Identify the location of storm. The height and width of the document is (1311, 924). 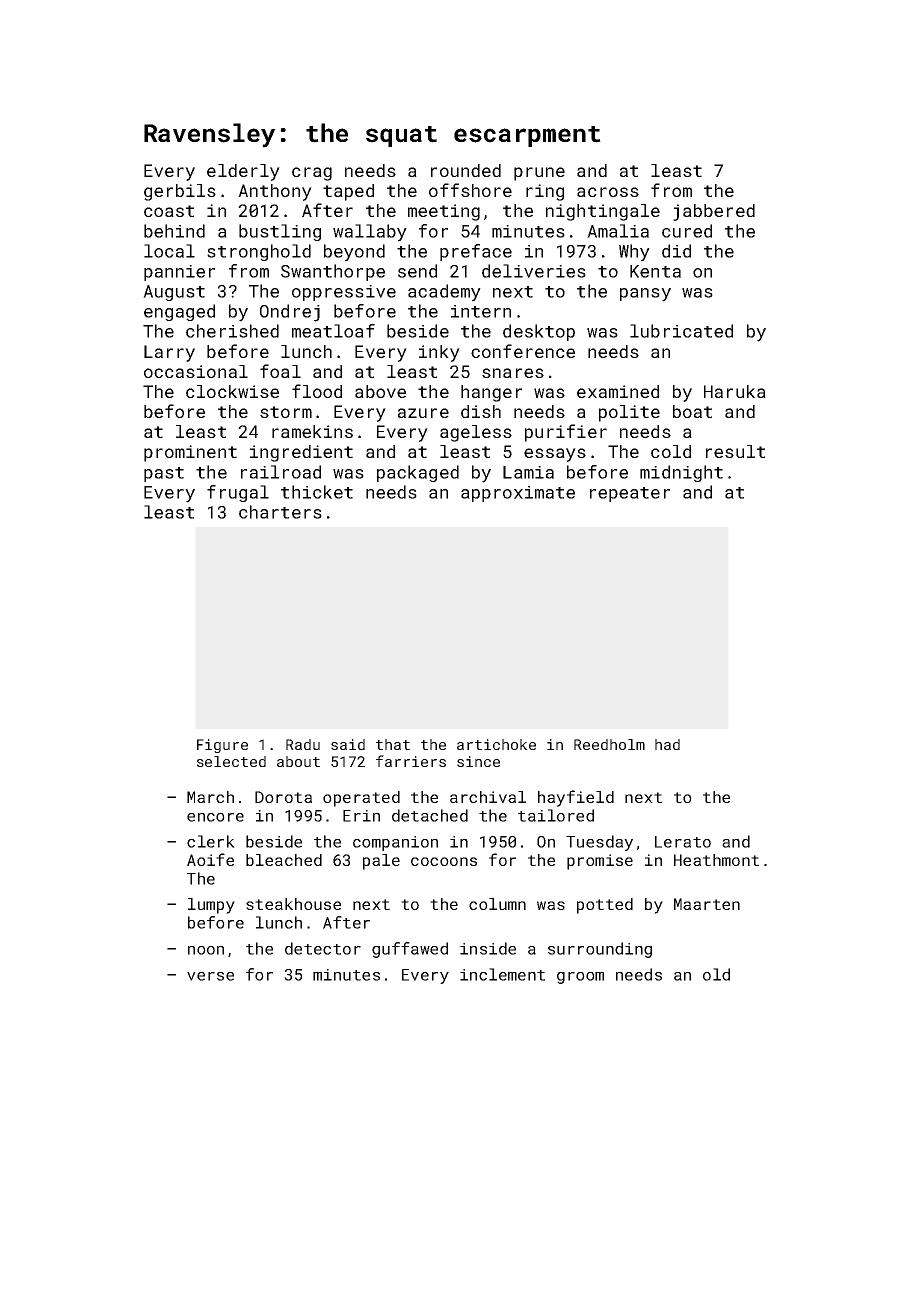
(286, 412).
